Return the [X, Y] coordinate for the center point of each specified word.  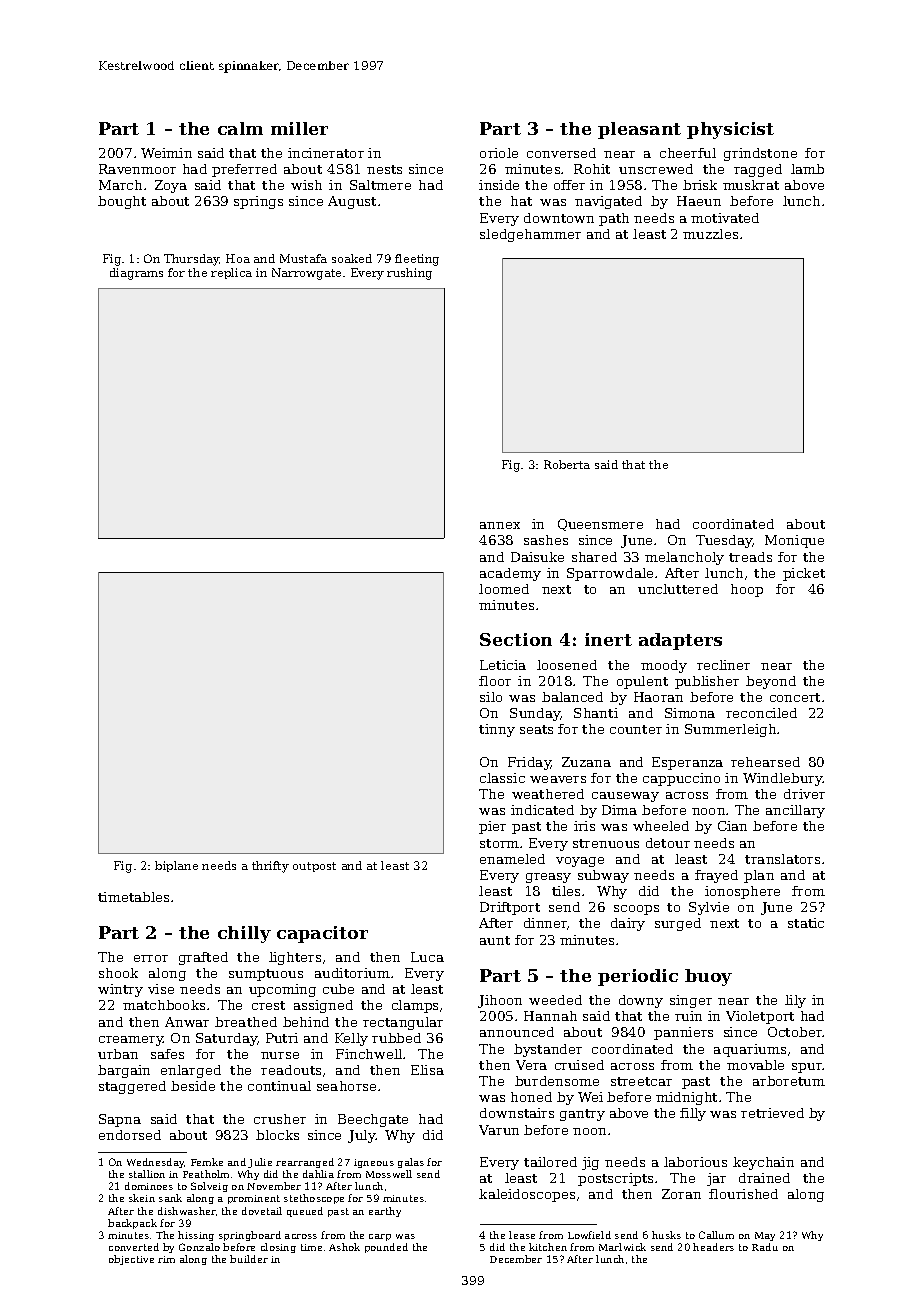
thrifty [270, 867]
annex [500, 525]
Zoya [171, 186]
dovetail [262, 1211]
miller [299, 128]
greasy [548, 878]
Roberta [567, 464]
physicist [730, 130]
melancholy [684, 558]
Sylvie [709, 908]
